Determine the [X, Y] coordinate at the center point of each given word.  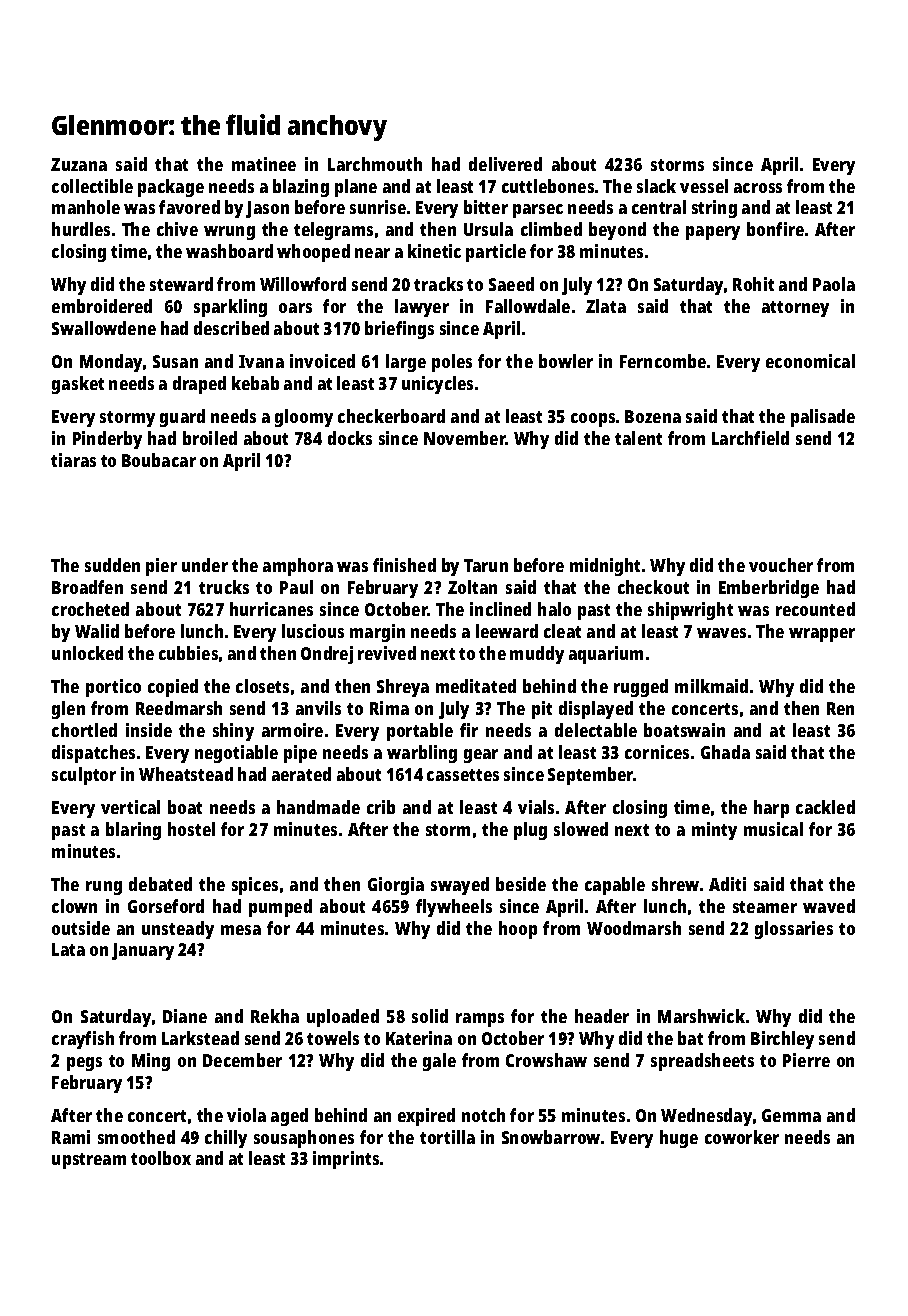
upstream [89, 1161]
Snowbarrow [551, 1137]
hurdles [81, 229]
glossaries [794, 930]
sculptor [84, 776]
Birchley [782, 1040]
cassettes [463, 775]
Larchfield [750, 438]
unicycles [437, 385]
